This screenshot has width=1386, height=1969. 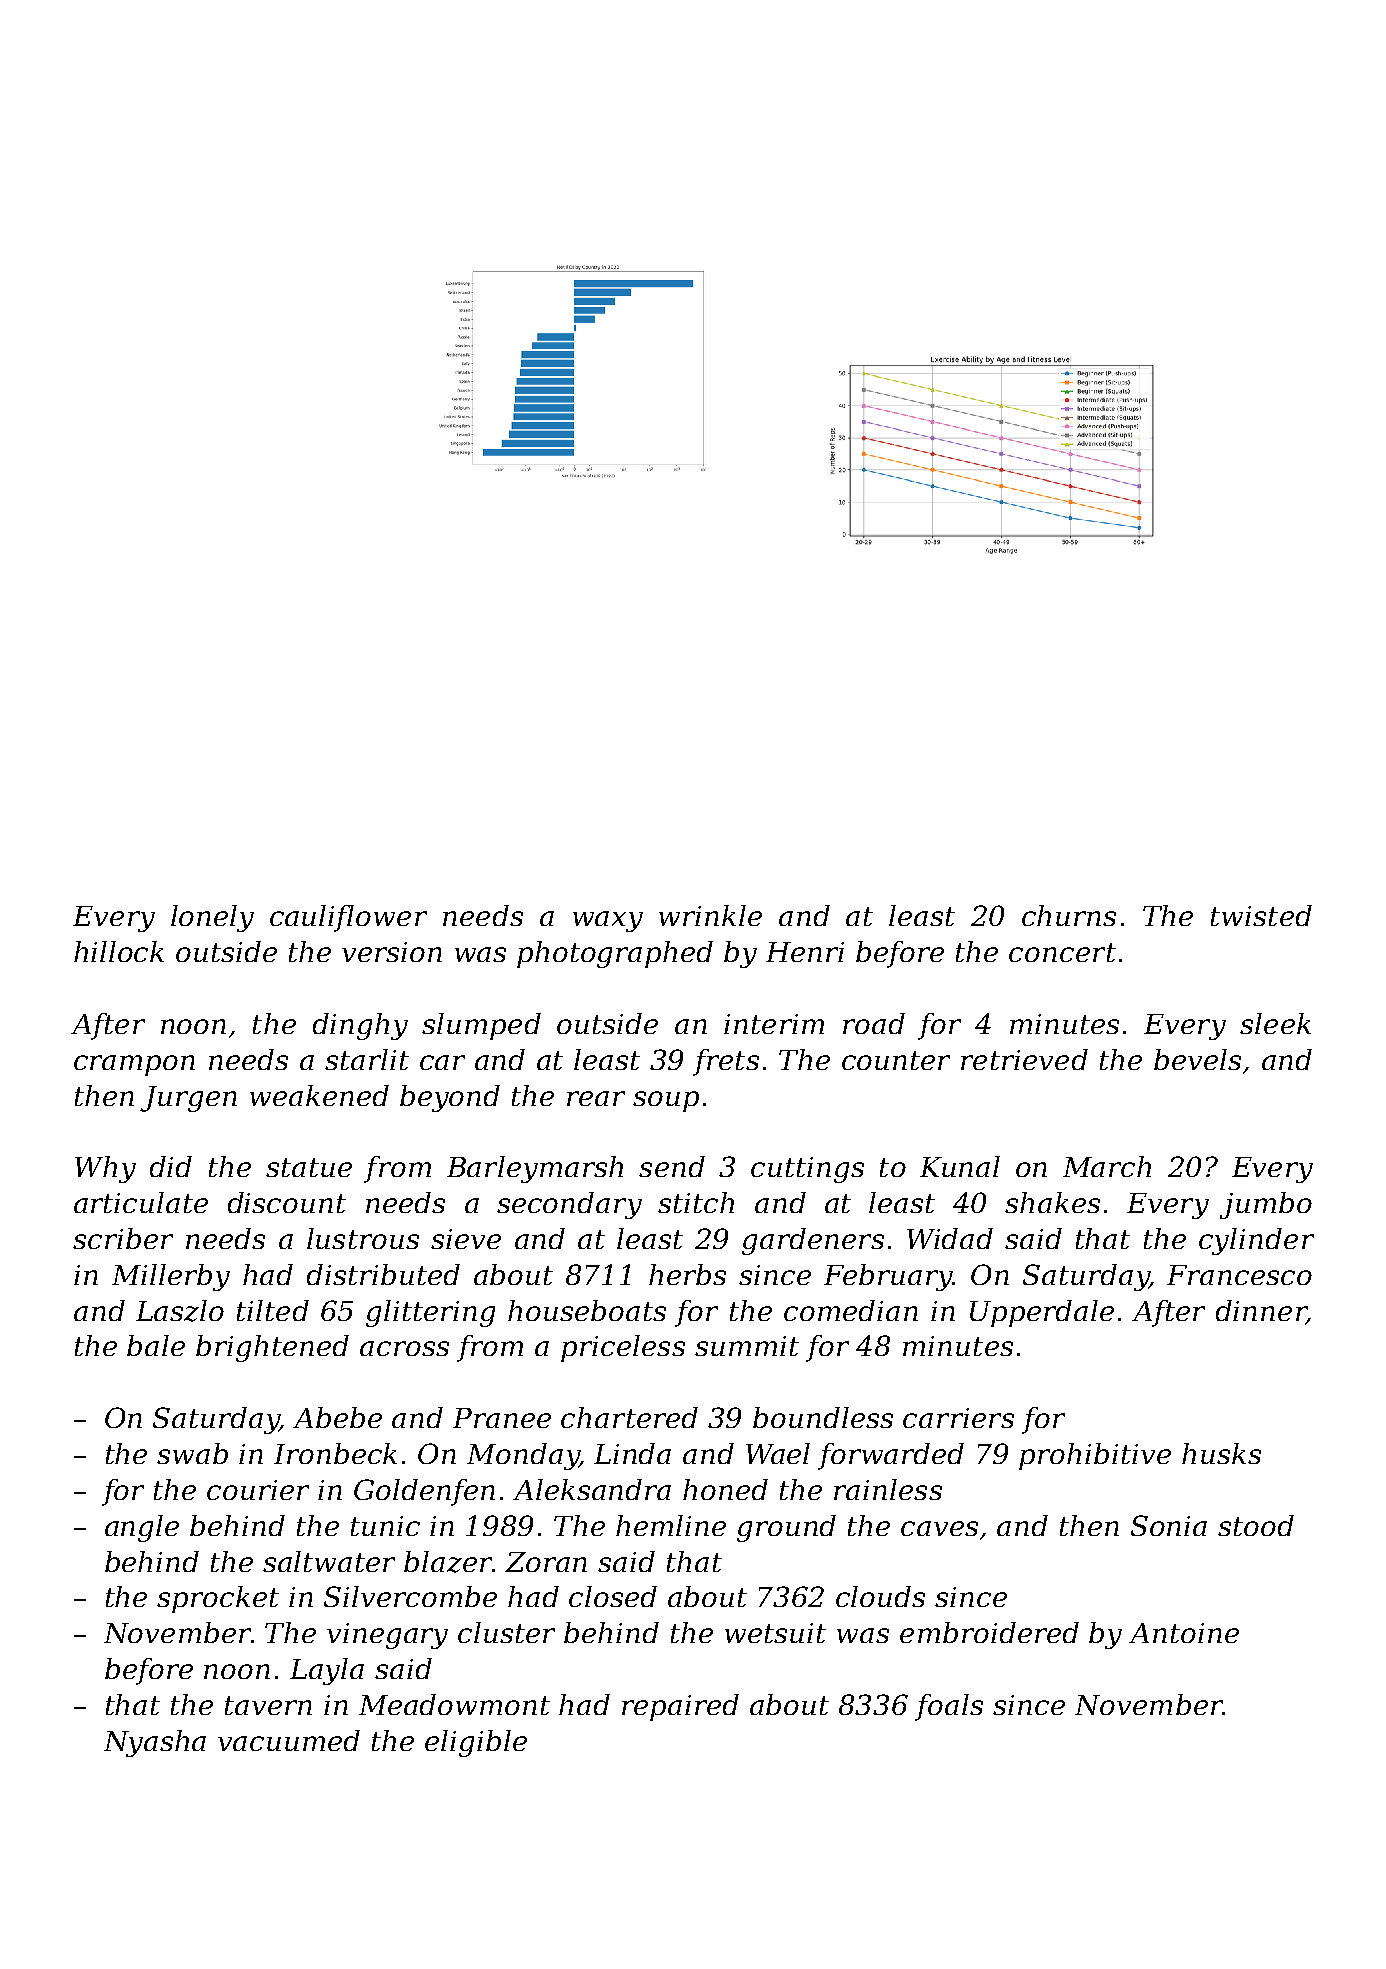 I want to click on cylinder, so click(x=1256, y=1241).
